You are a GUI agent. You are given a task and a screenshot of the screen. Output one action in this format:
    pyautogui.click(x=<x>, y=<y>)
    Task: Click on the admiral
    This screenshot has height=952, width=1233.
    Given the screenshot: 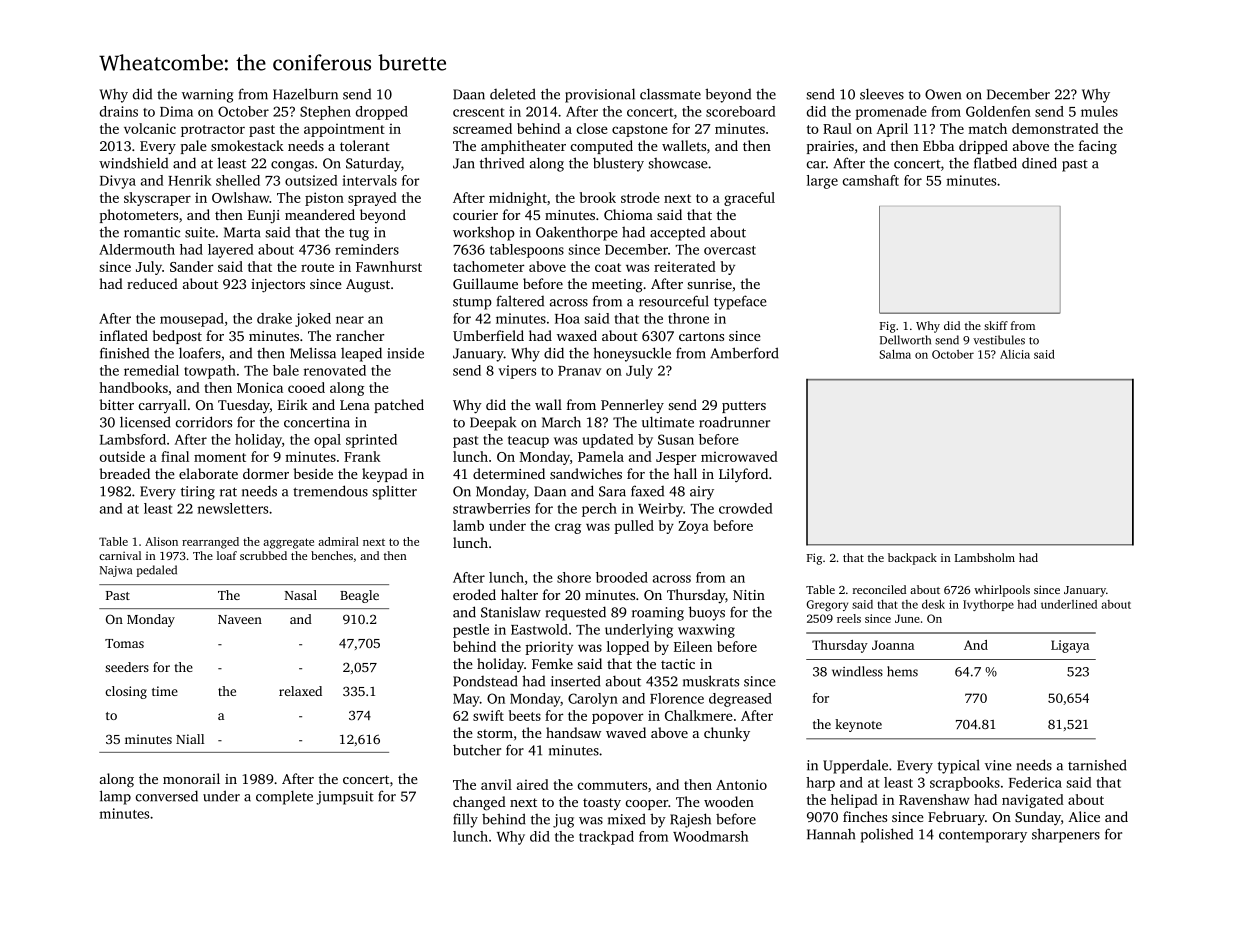 What is the action you would take?
    pyautogui.click(x=338, y=541)
